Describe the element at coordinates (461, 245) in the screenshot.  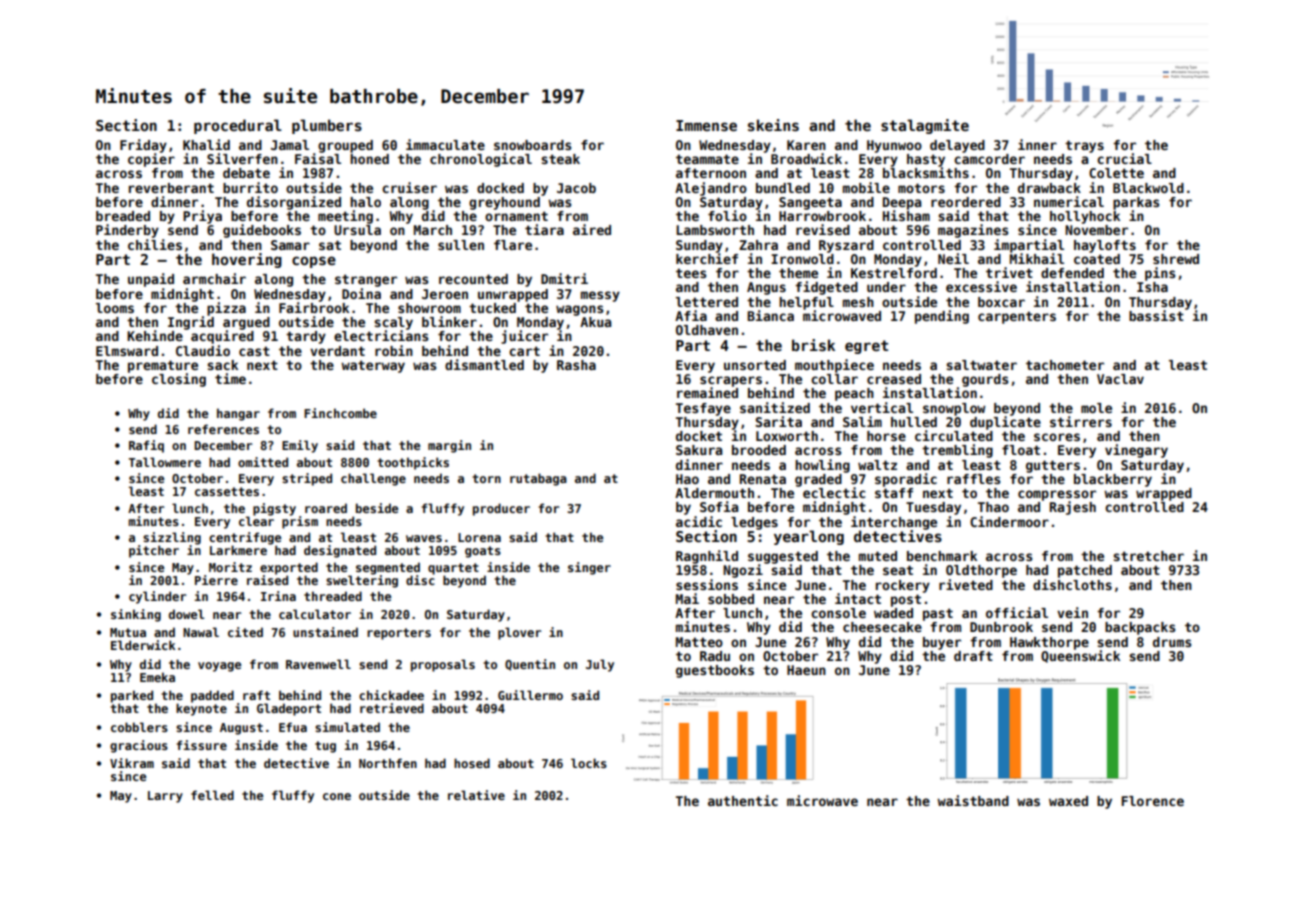
I see `sullen` at that location.
